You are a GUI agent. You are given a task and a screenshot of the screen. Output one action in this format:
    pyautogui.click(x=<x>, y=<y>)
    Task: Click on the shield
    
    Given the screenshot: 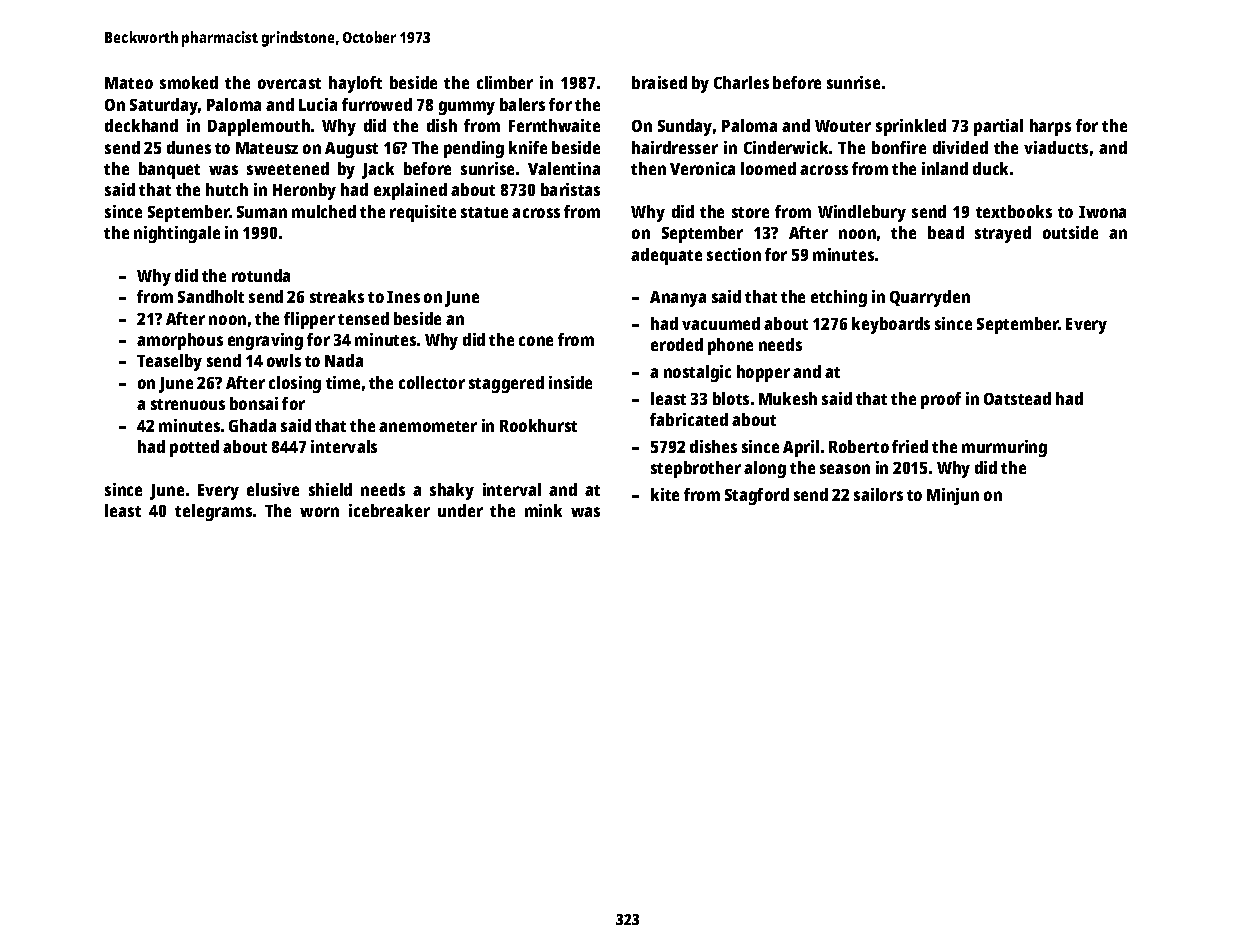 What is the action you would take?
    pyautogui.click(x=330, y=489)
